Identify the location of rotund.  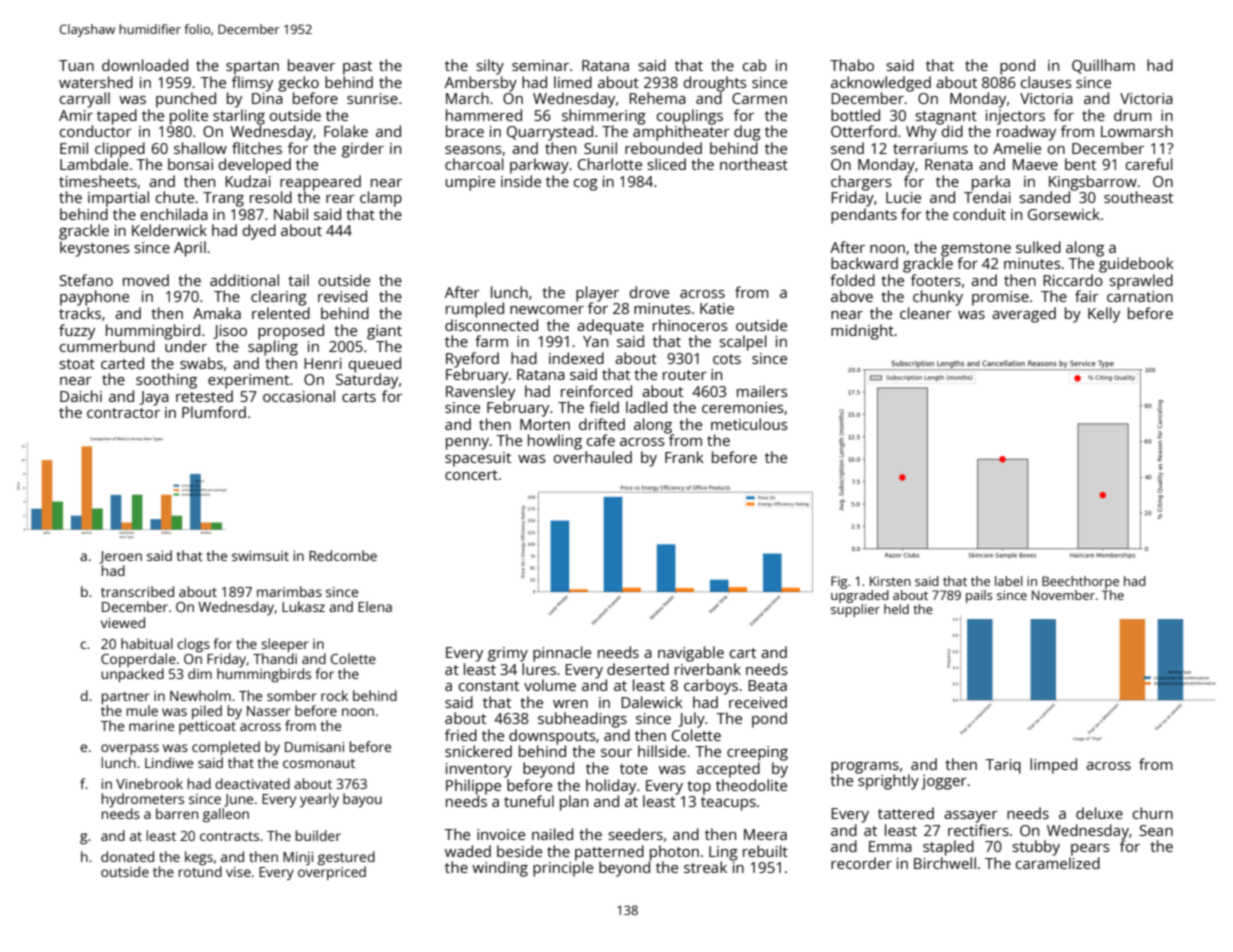
(200, 871).
